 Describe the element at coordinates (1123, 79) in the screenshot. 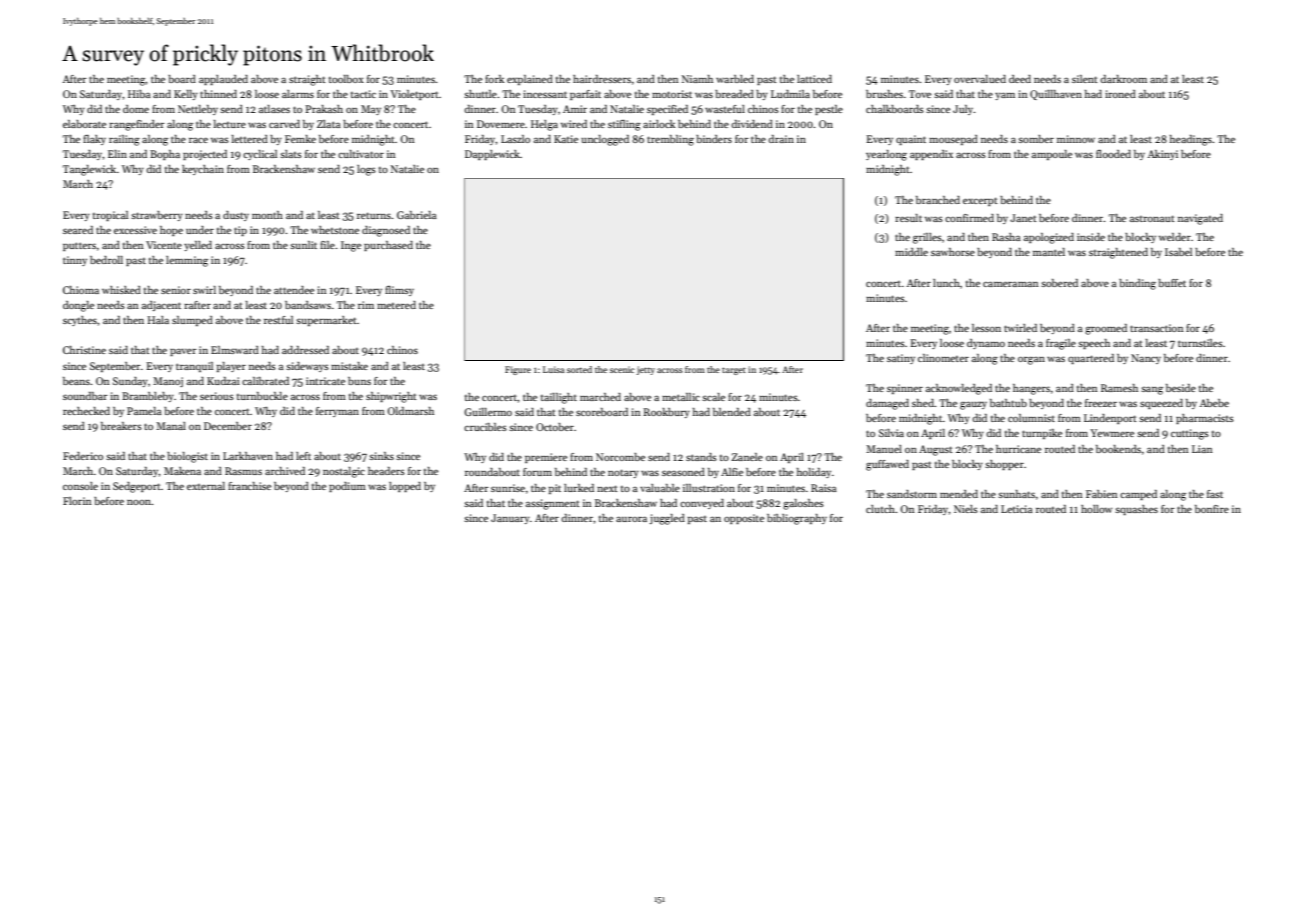

I see `darkroom` at that location.
